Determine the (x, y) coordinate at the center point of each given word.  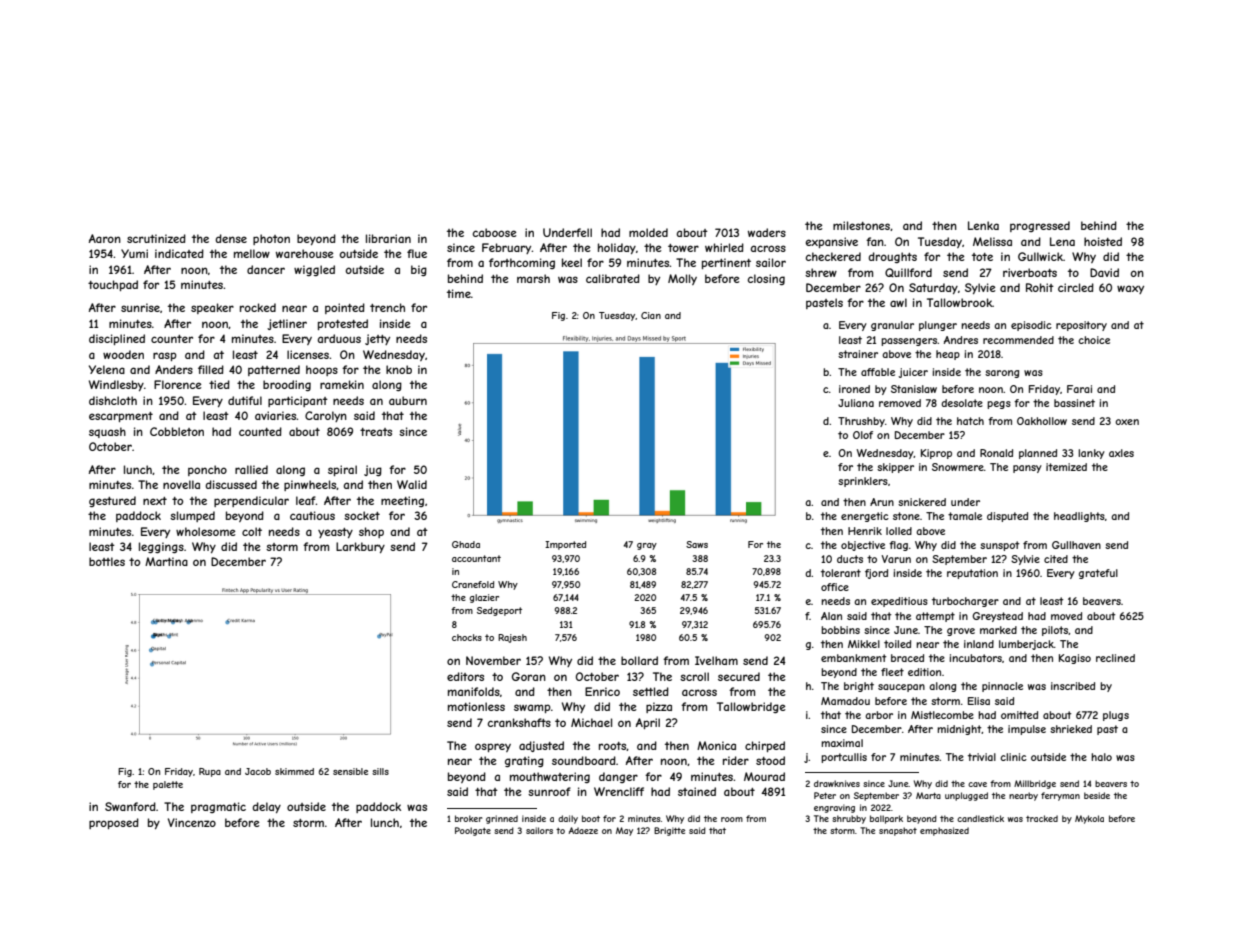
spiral (342, 470)
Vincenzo (192, 822)
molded (648, 232)
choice (1094, 340)
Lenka (983, 225)
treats (376, 432)
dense (231, 238)
